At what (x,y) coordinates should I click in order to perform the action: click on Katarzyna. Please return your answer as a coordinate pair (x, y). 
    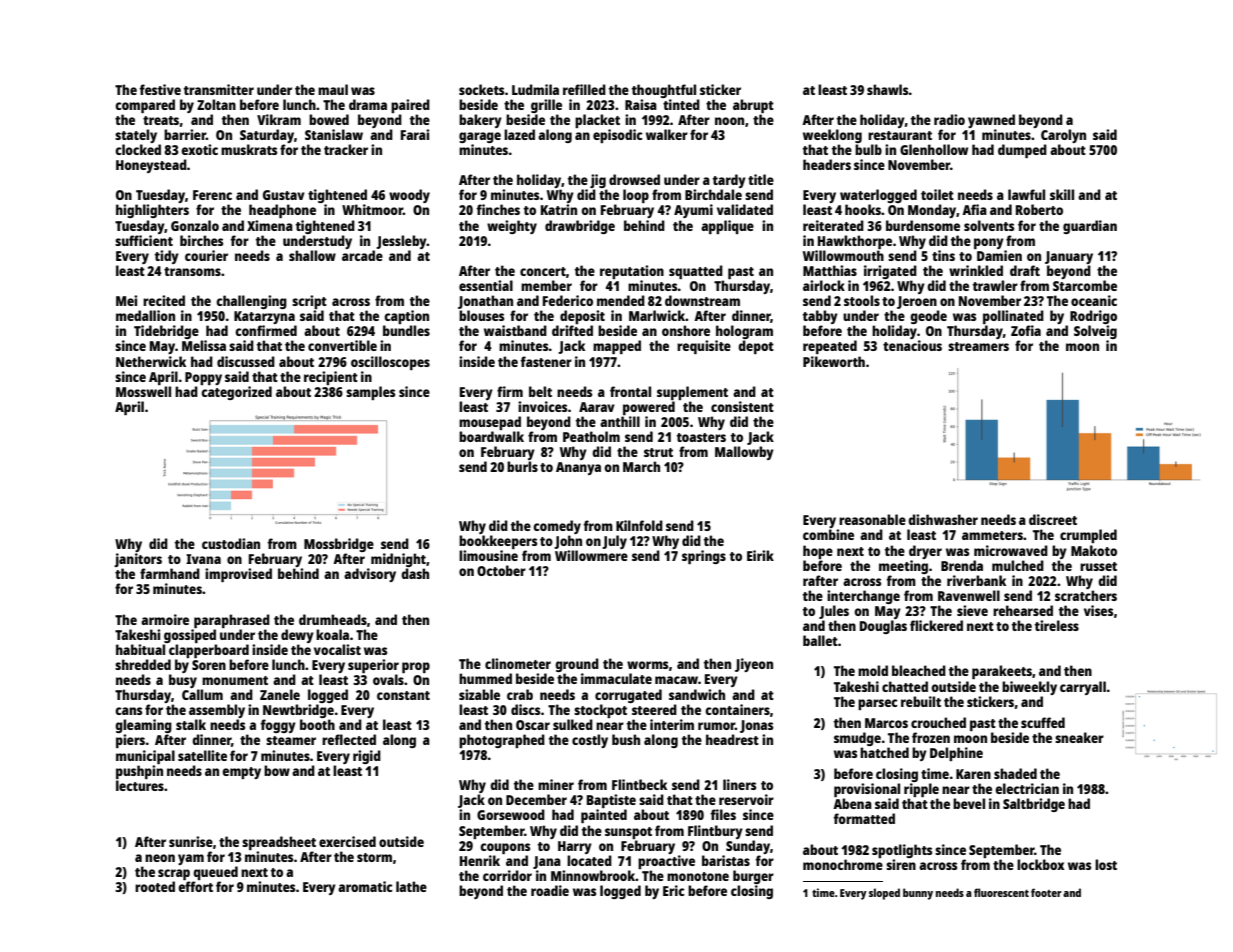
    Looking at the image, I should click on (264, 317).
